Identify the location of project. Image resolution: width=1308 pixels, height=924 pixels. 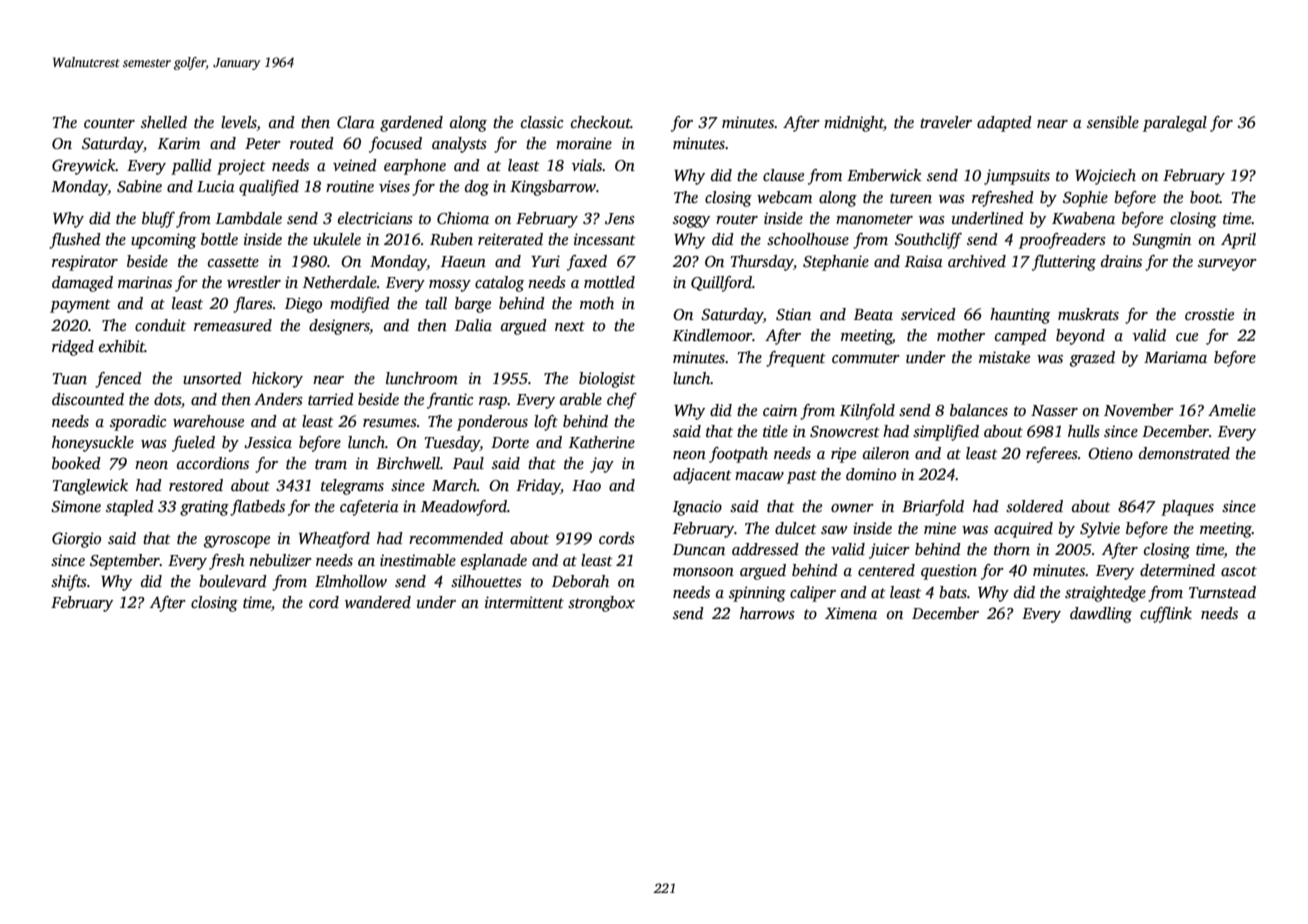
(241, 167).
